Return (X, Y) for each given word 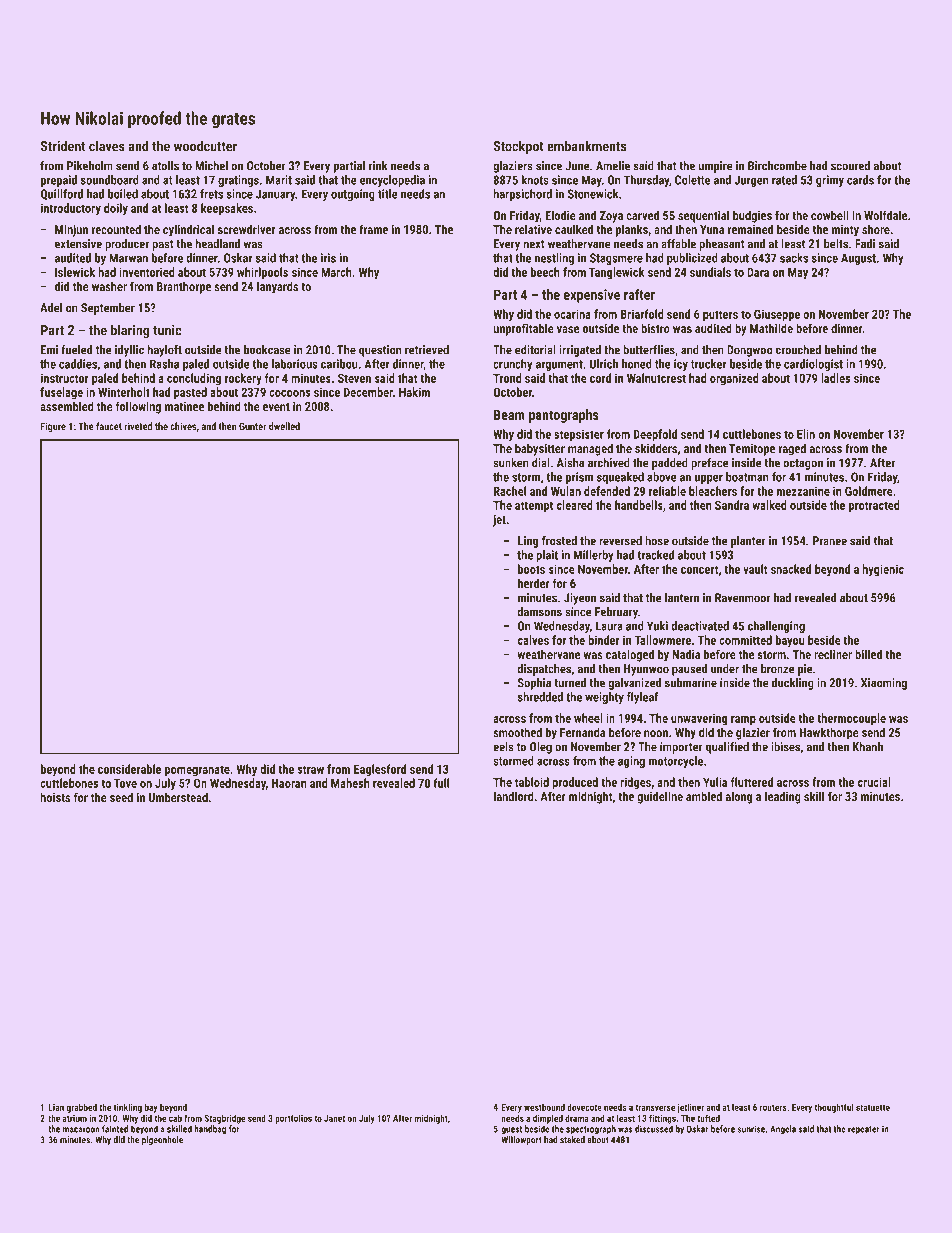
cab (175, 1118)
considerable (130, 769)
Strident (62, 146)
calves (533, 640)
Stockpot (518, 147)
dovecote (584, 1107)
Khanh (868, 747)
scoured (850, 166)
